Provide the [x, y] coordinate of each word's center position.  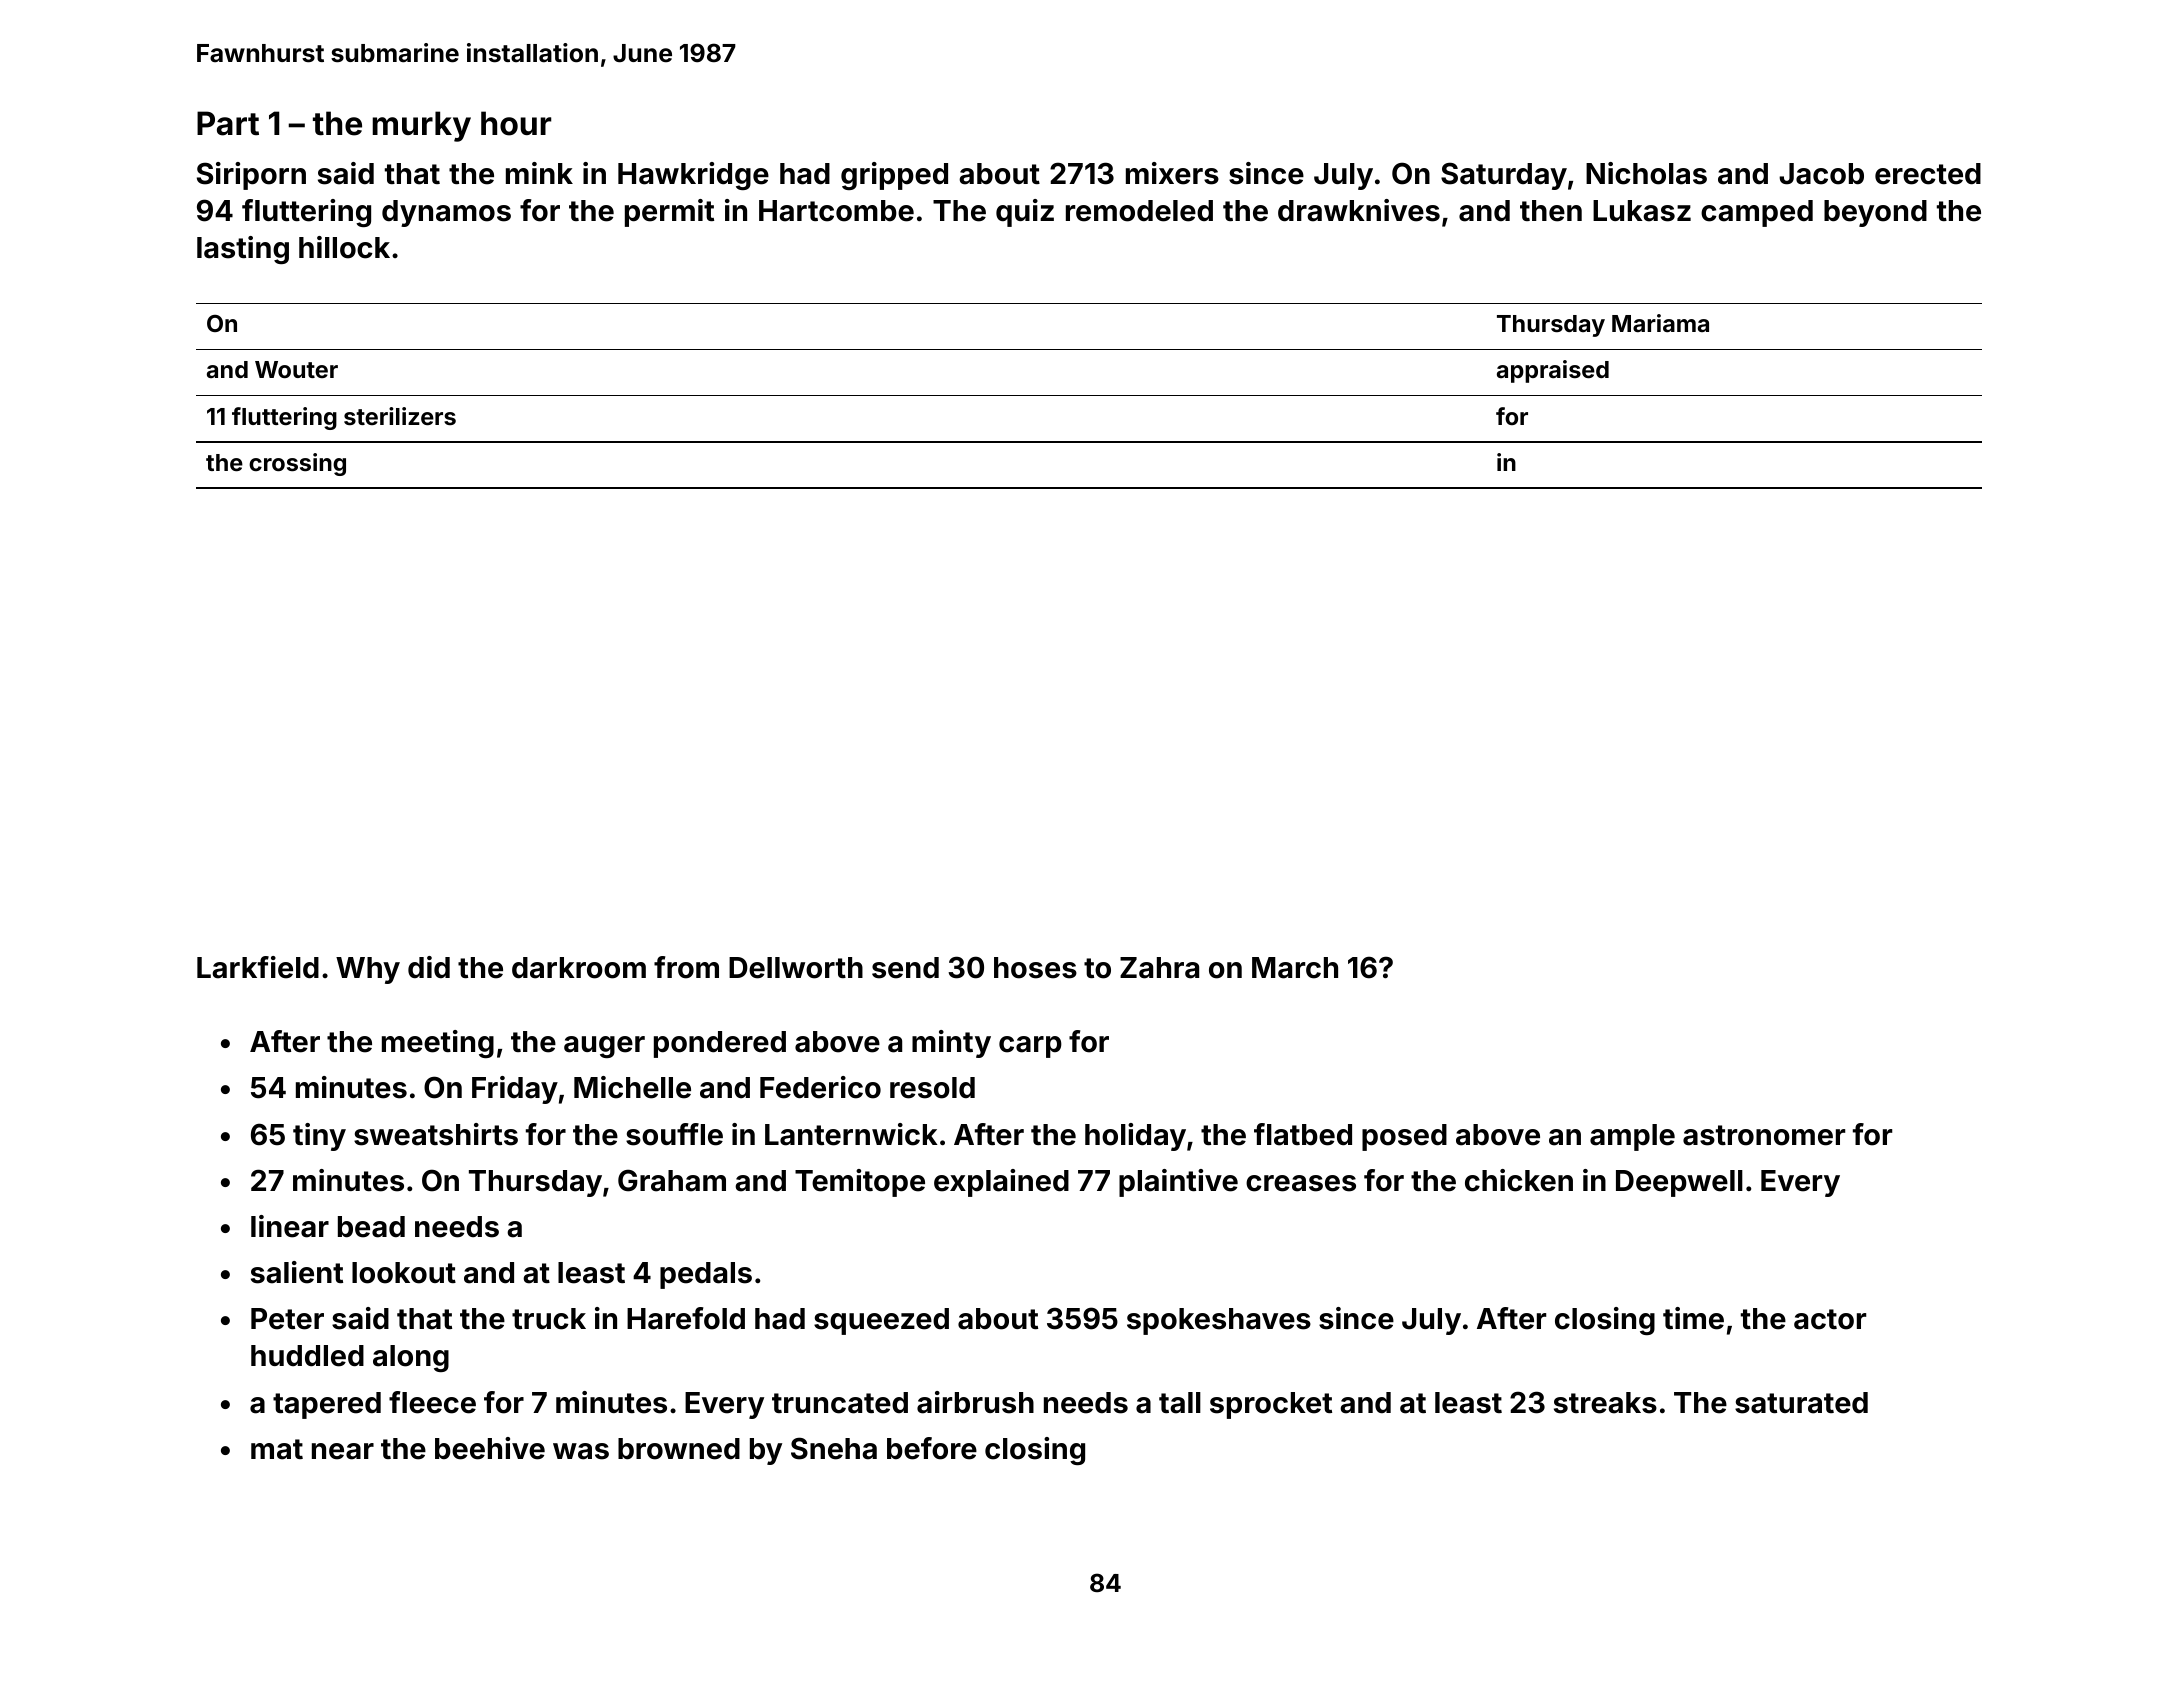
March [1295, 968]
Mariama [1660, 323]
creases [1301, 1183]
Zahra [1159, 968]
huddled [307, 1356]
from [686, 967]
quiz [1025, 213]
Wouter [296, 369]
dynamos [446, 213]
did [429, 967]
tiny [319, 1137]
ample [1632, 1137]
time [1693, 1318]
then [1551, 211]
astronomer [1764, 1135]
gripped [894, 176]
